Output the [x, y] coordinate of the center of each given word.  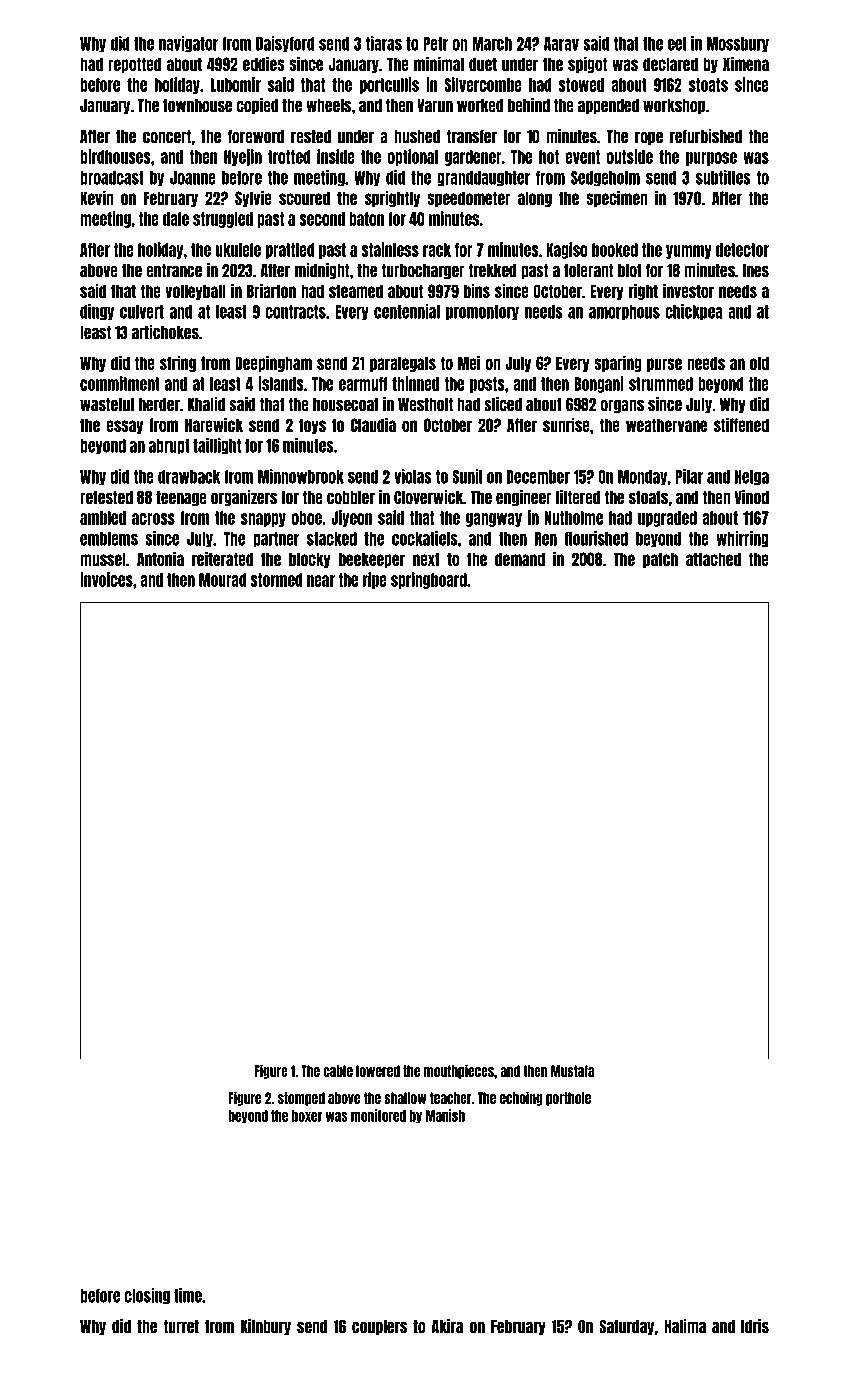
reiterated [223, 558]
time [188, 1295]
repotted [134, 65]
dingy [97, 312]
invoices [106, 579]
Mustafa [572, 1071]
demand [520, 559]
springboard [429, 580]
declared [670, 64]
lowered [378, 1071]
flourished [596, 538]
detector [742, 250]
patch [660, 560]
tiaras [384, 43]
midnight [322, 271]
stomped [301, 1099]
